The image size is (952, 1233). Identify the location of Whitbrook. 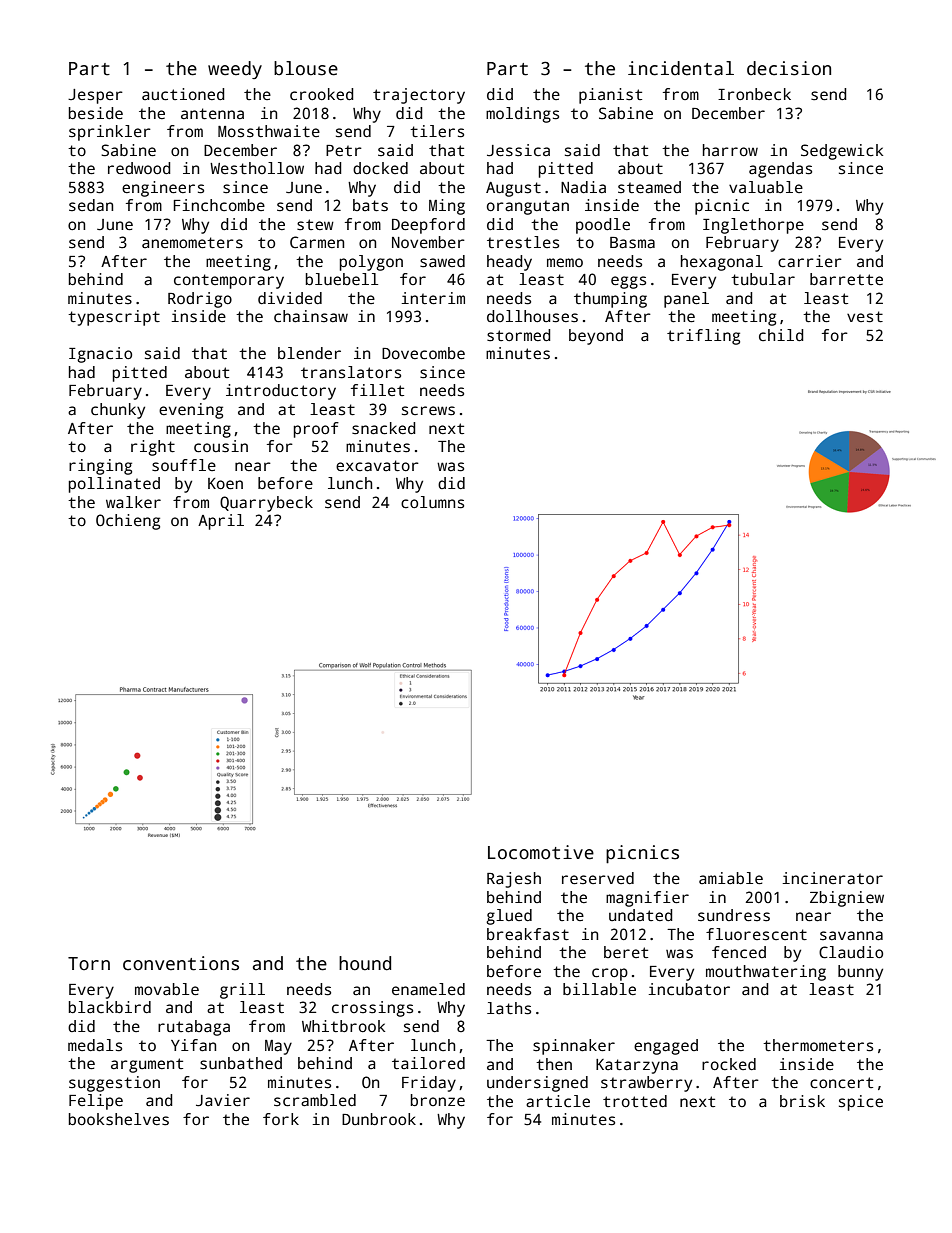
(343, 1026).
